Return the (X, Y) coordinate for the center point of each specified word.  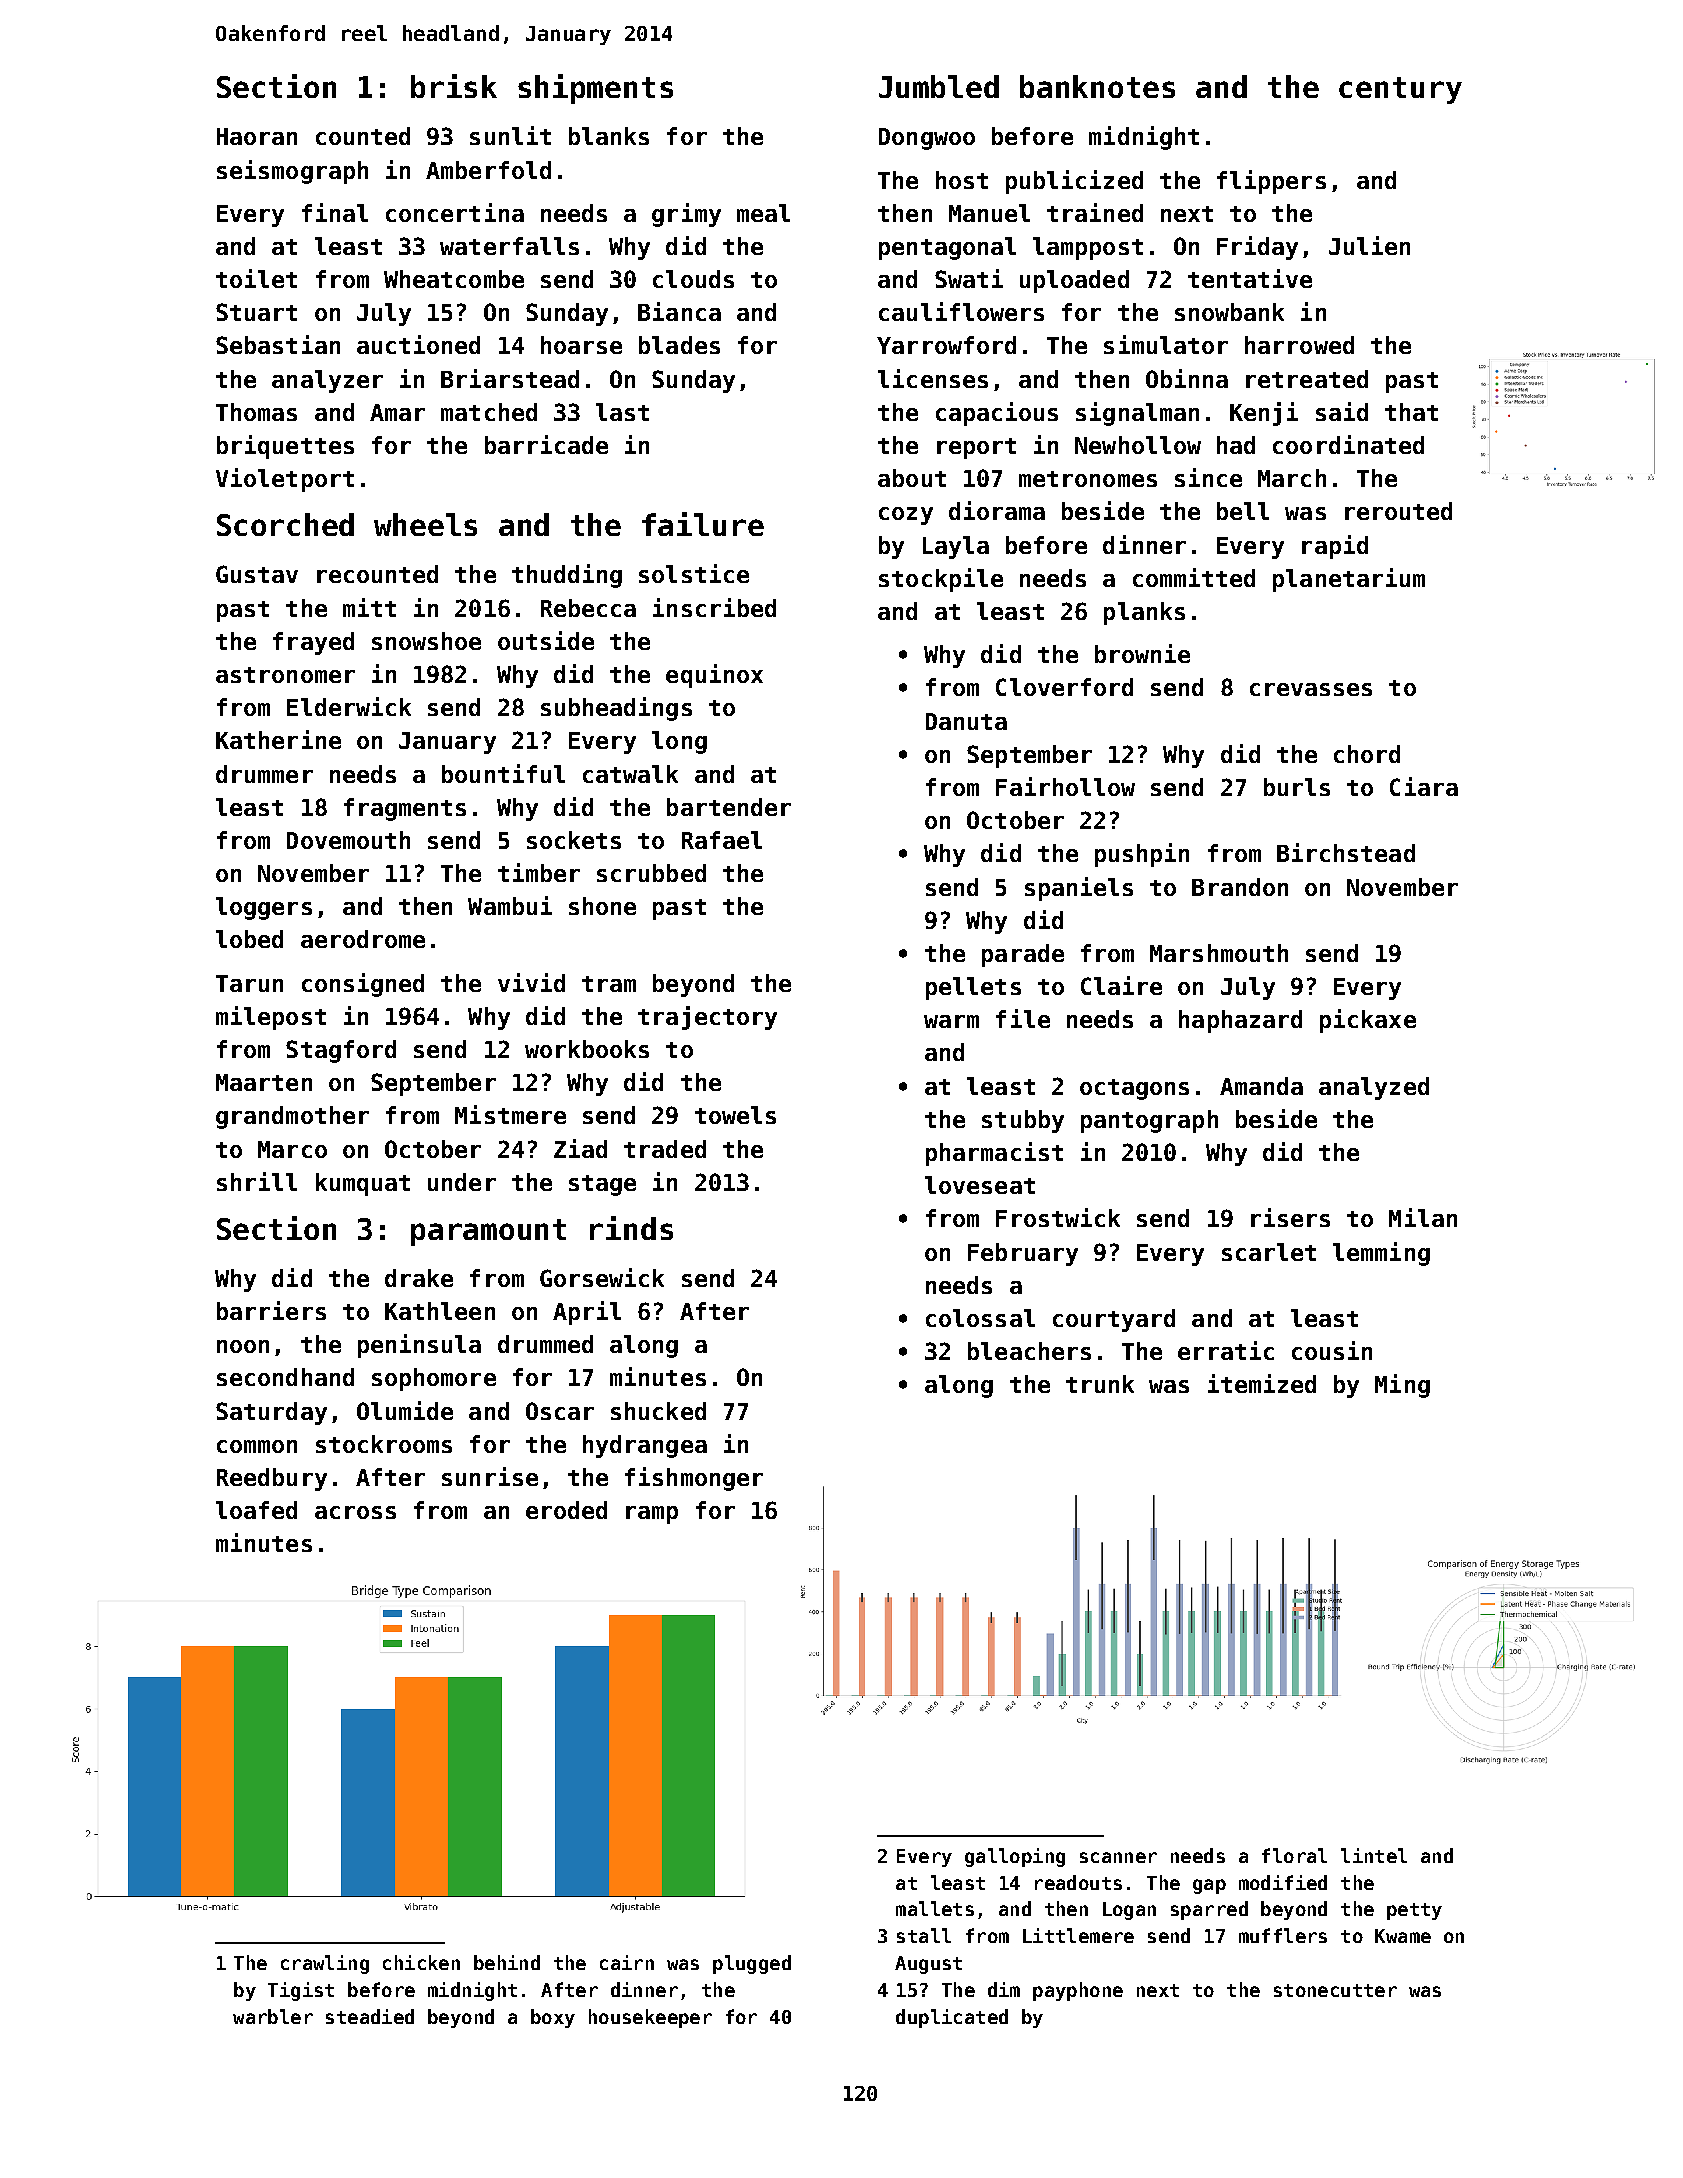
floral (1294, 1855)
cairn (627, 1962)
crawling (325, 1964)
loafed (256, 1510)
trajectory (707, 1018)
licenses (933, 378)
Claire (1121, 985)
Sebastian (278, 344)
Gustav (257, 574)
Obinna (1187, 378)
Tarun (249, 983)
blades (679, 345)
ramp (652, 1515)
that (1411, 412)
